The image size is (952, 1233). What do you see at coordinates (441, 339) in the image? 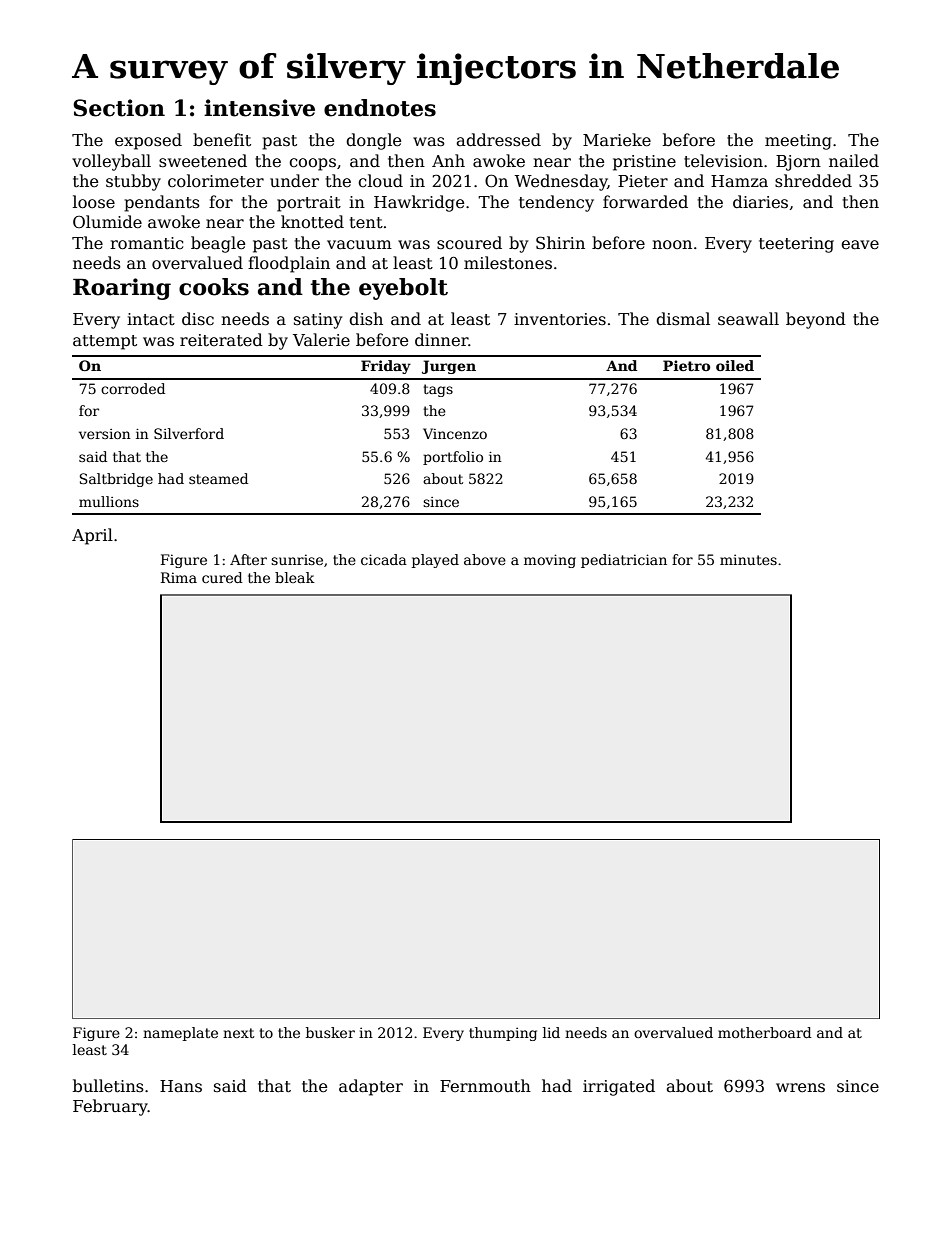
I see `dinner` at bounding box center [441, 339].
